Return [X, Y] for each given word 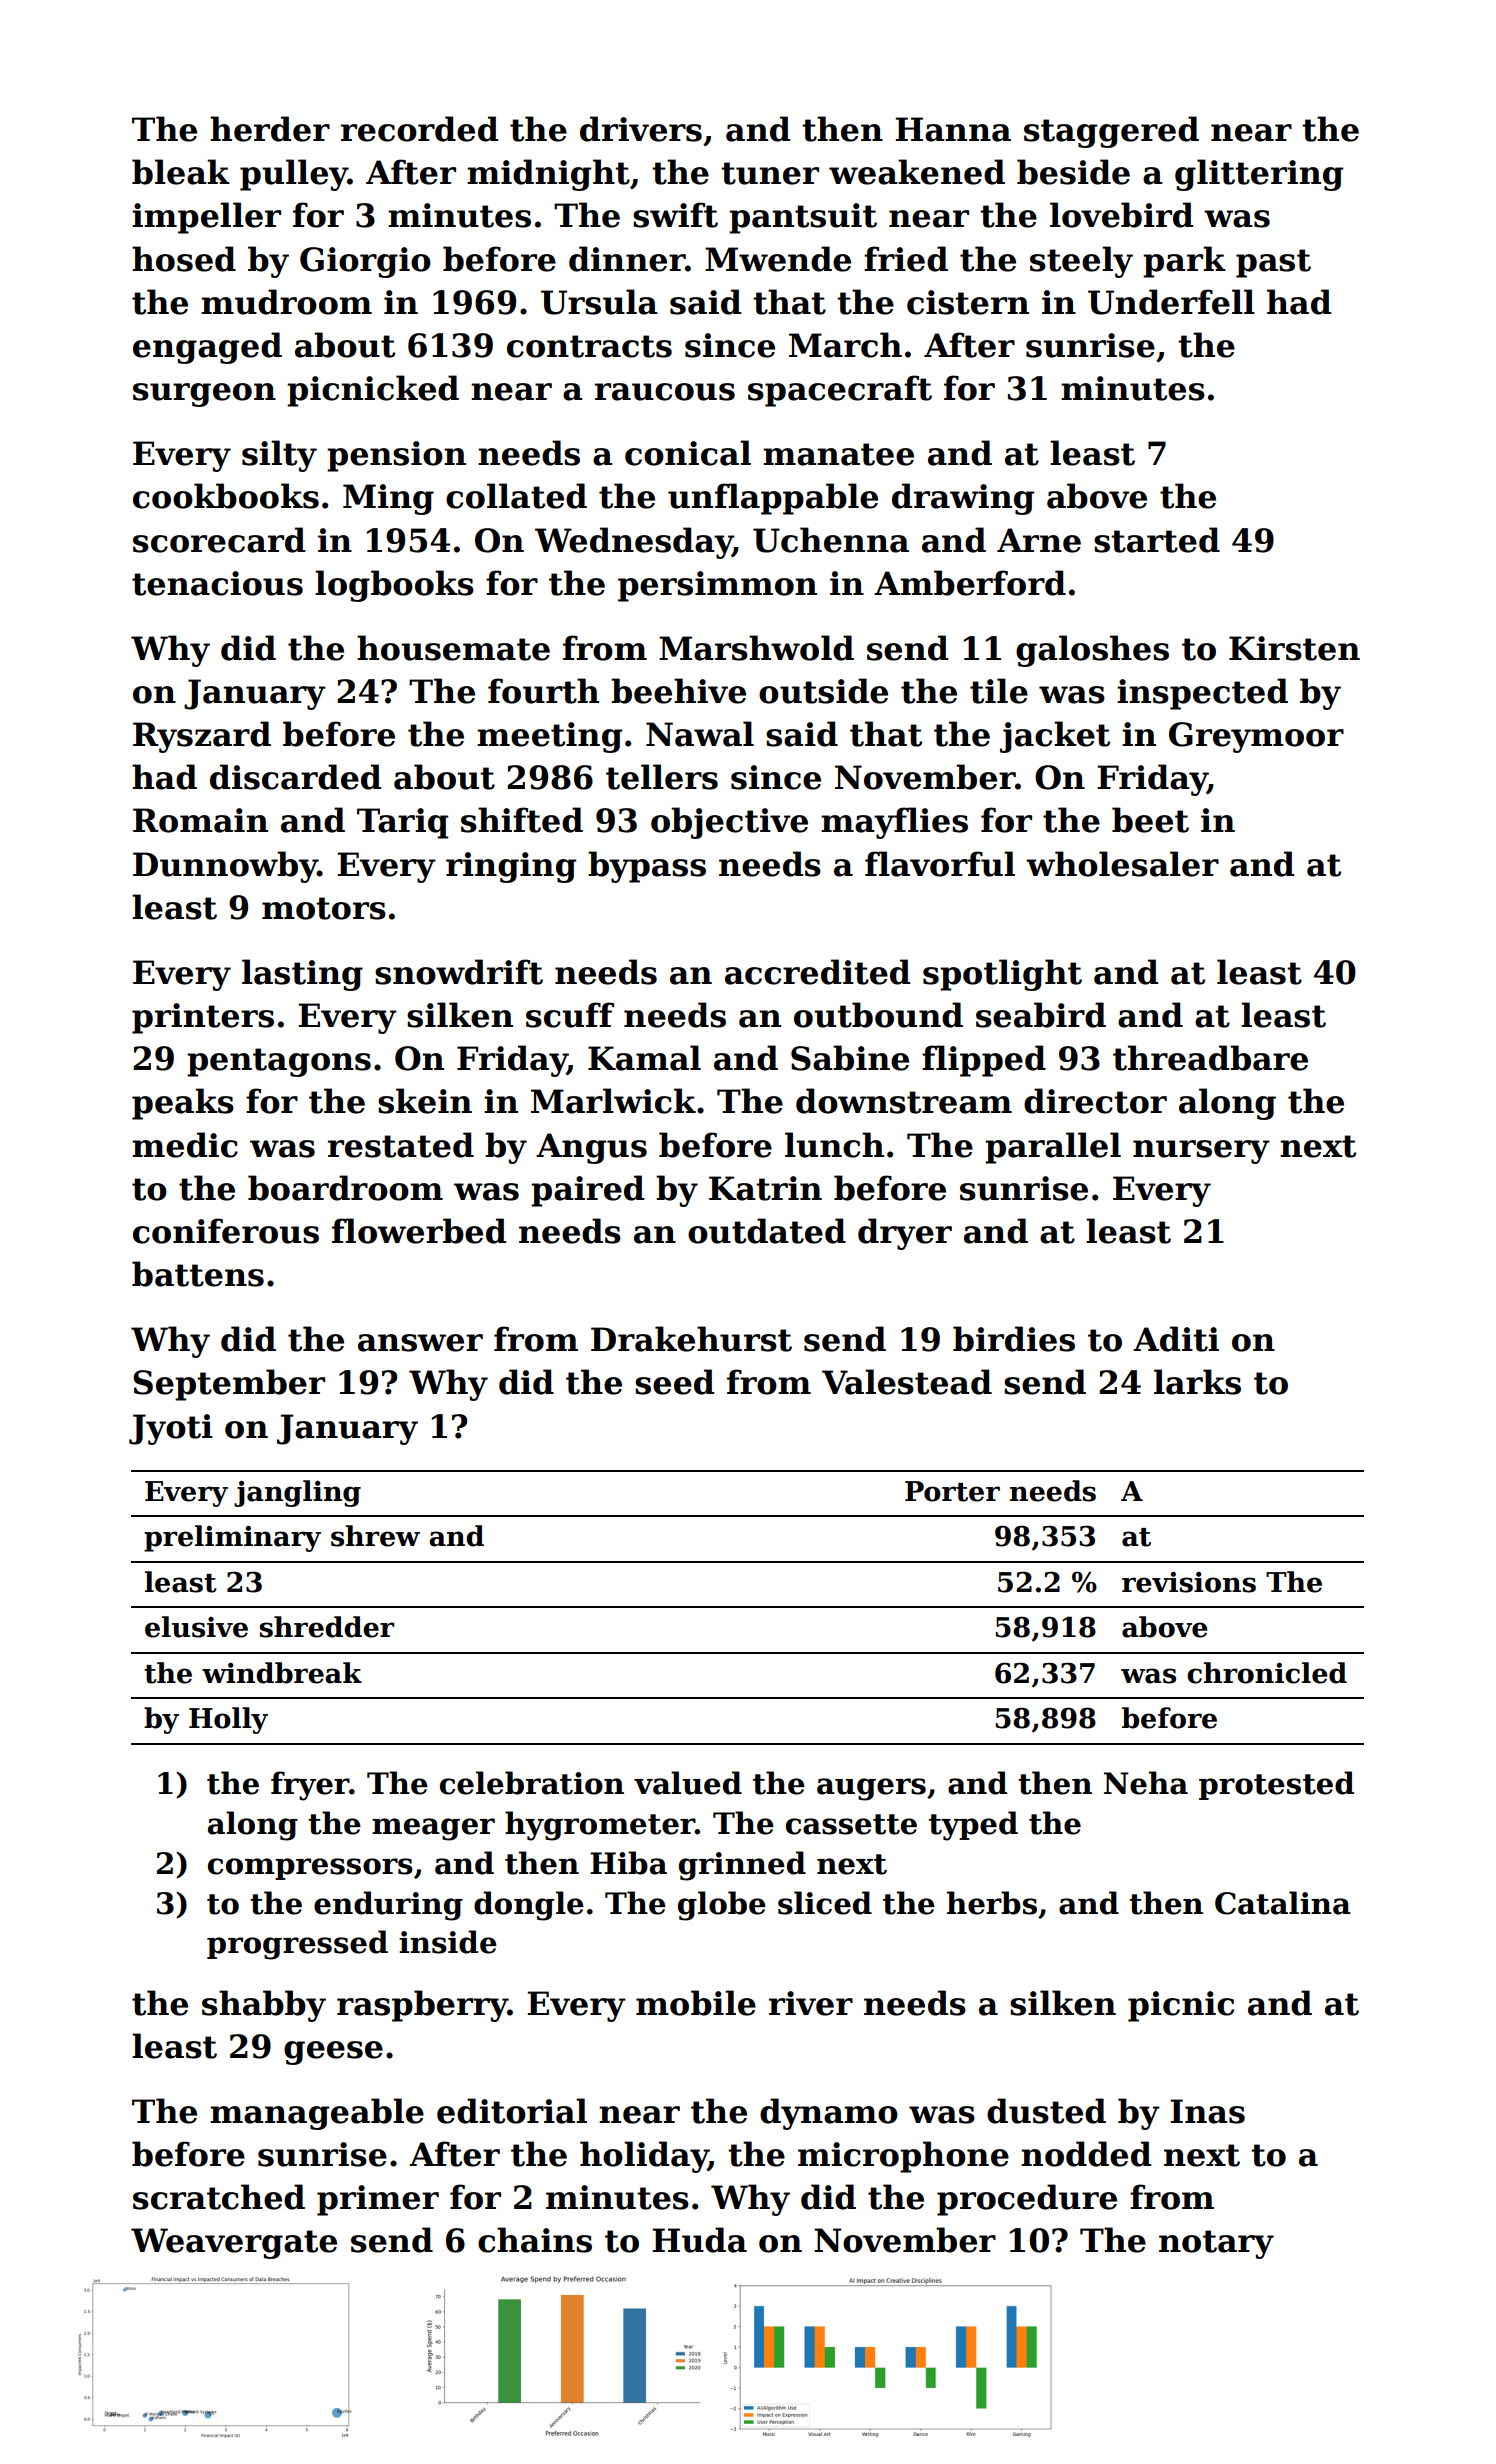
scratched [219, 2197]
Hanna [953, 129]
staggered [1111, 132]
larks [1197, 1382]
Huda [699, 2240]
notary [1216, 2244]
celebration [532, 1783]
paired [587, 1191]
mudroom [286, 302]
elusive [196, 1627]
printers [203, 1018]
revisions [1189, 1582]
